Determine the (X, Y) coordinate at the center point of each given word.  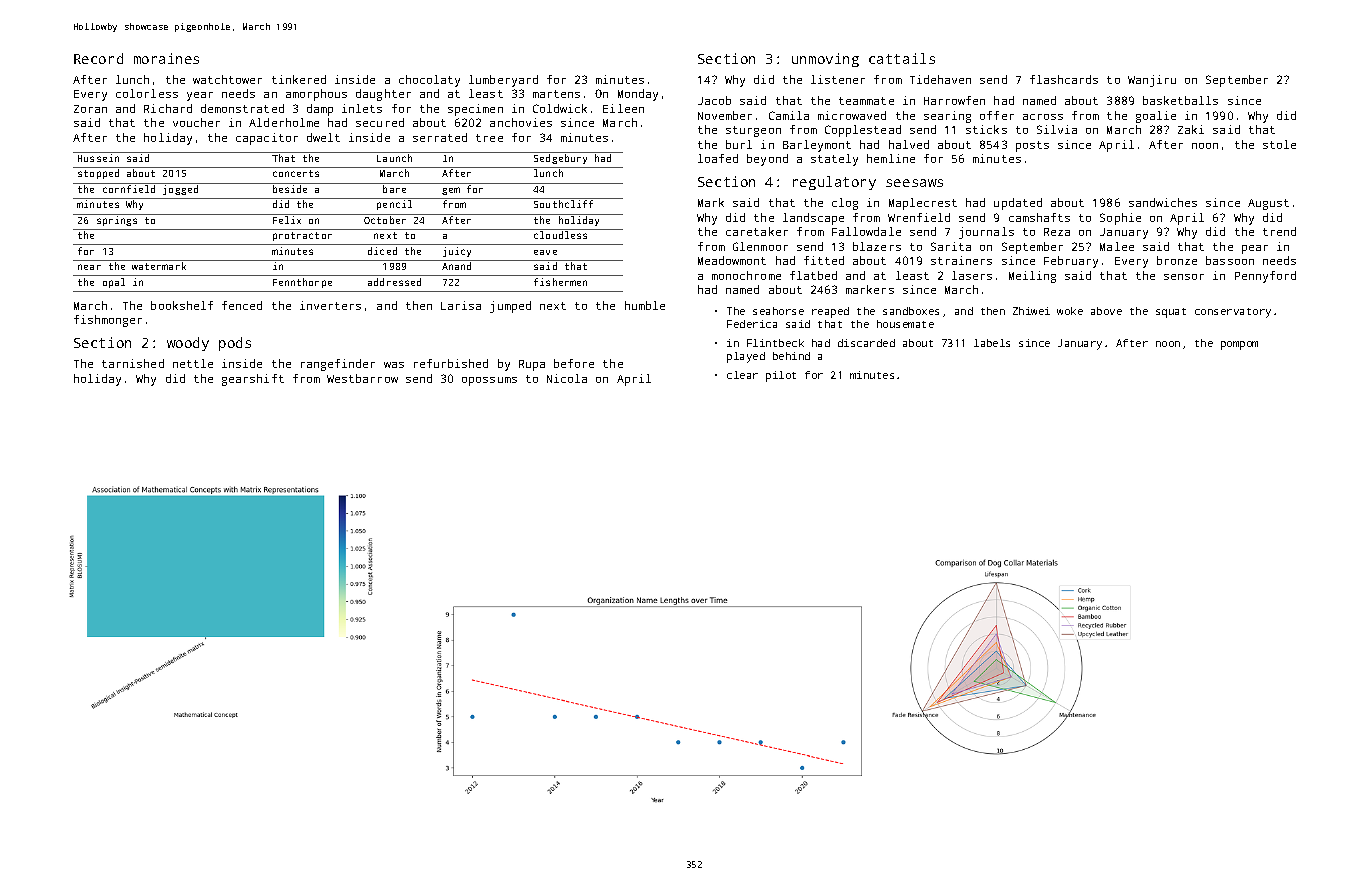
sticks (986, 129)
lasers (972, 275)
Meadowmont (732, 260)
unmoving (825, 60)
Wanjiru (1152, 81)
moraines (166, 58)
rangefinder (338, 365)
